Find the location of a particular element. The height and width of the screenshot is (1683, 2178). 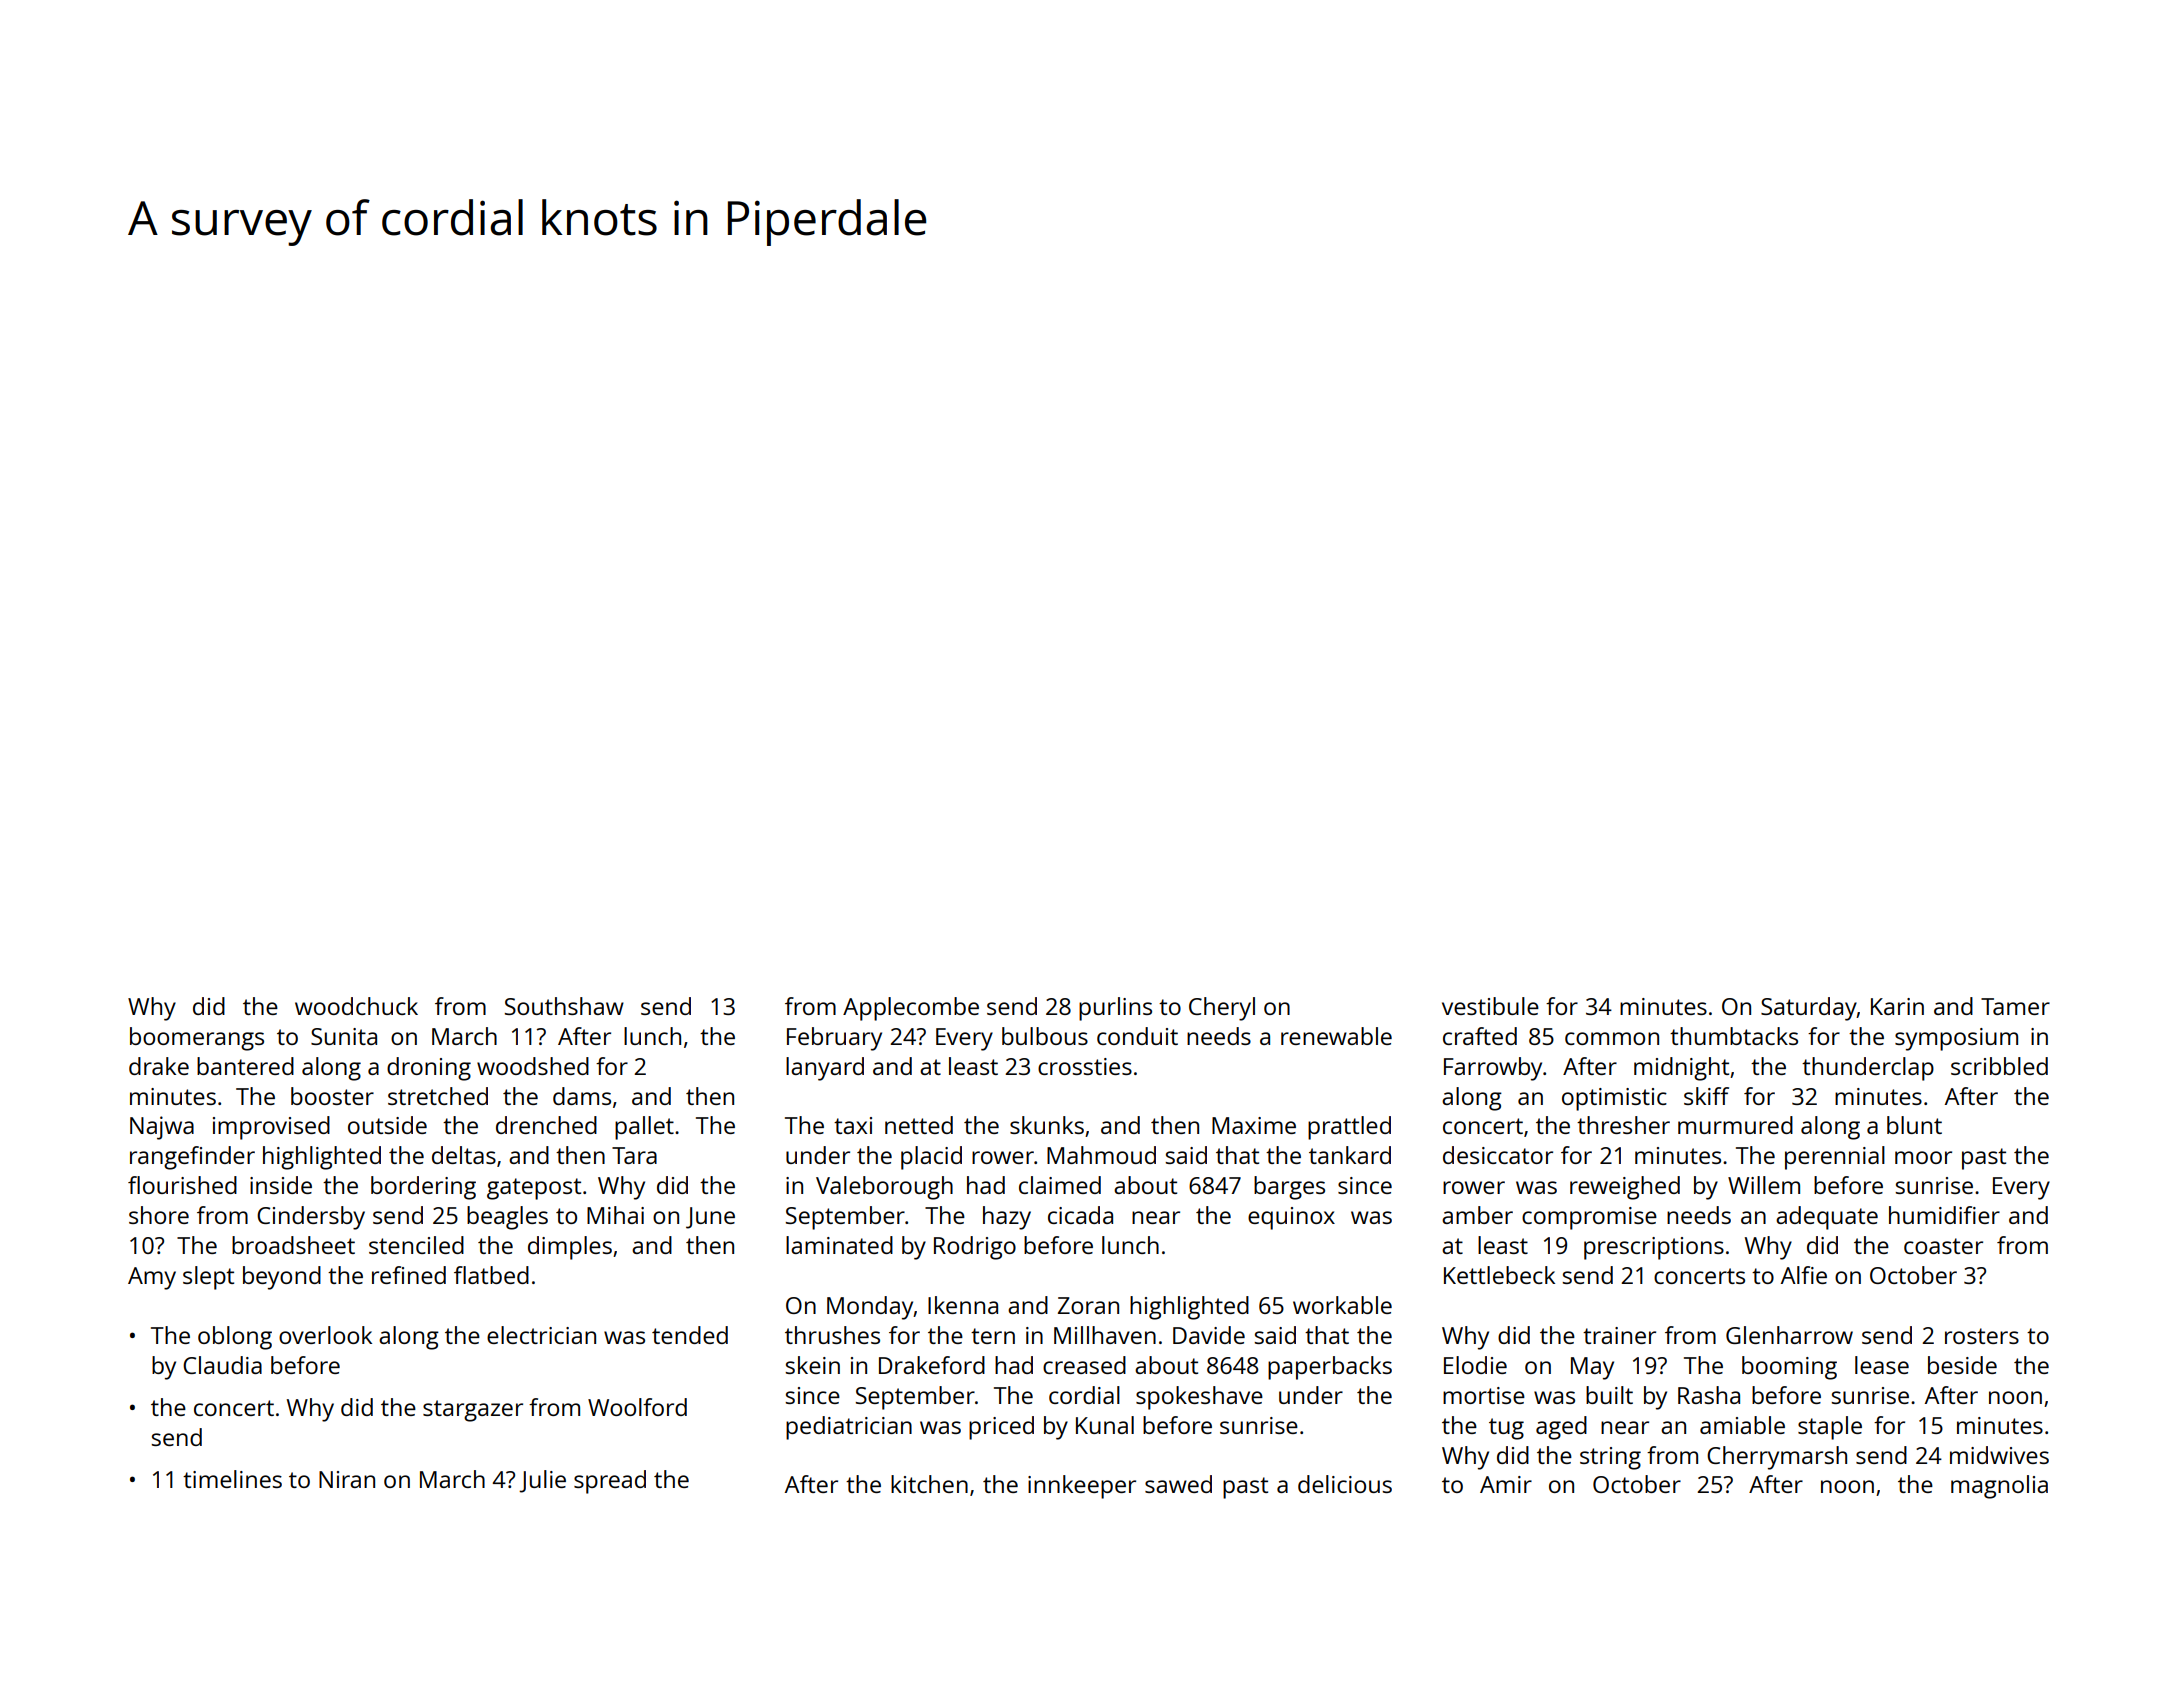

trainer is located at coordinates (1619, 1335).
